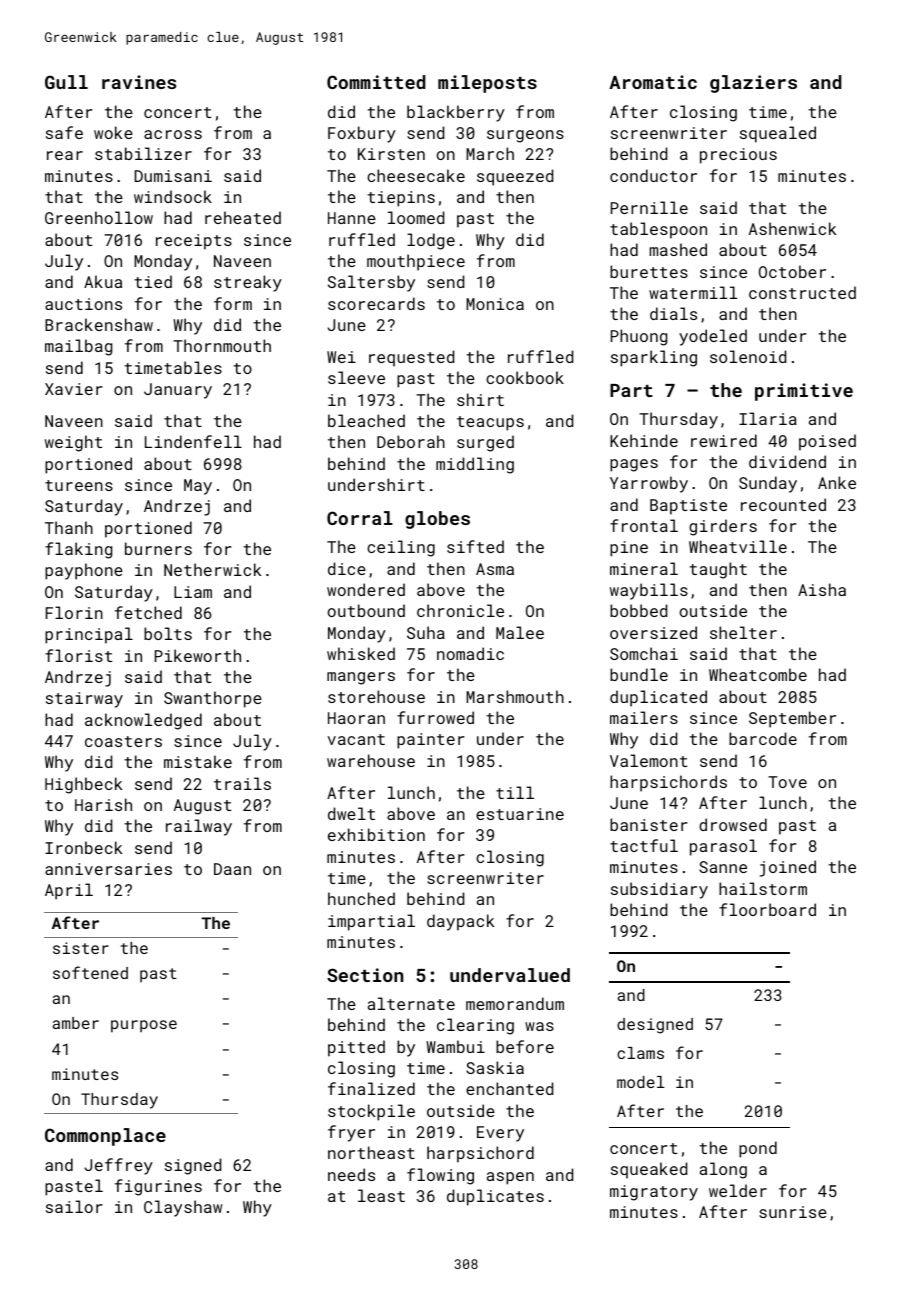 This document has width=908, height=1316. Describe the element at coordinates (376, 82) in the document. I see `Committed` at that location.
